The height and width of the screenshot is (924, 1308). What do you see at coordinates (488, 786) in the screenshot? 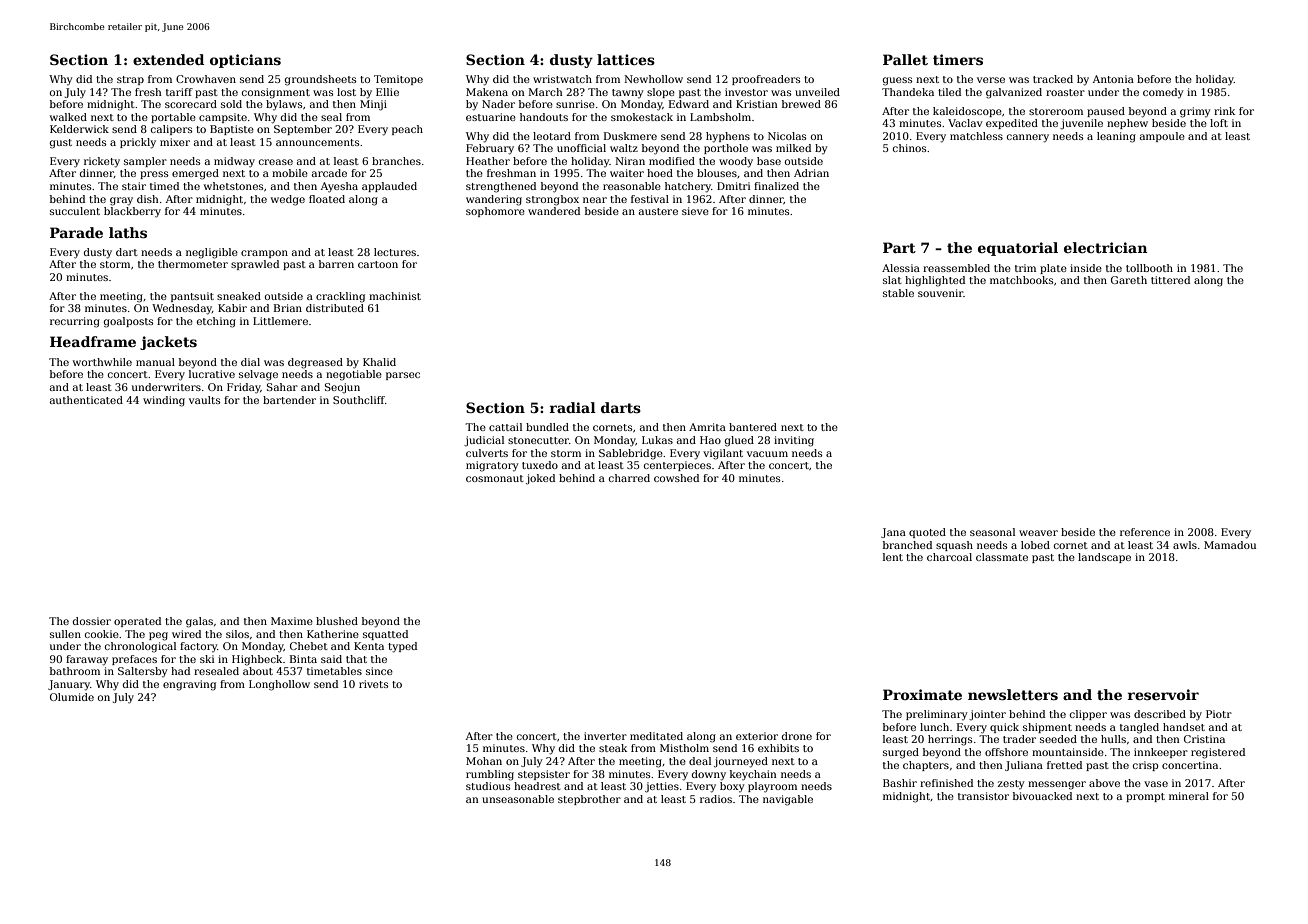
I see `studious` at bounding box center [488, 786].
